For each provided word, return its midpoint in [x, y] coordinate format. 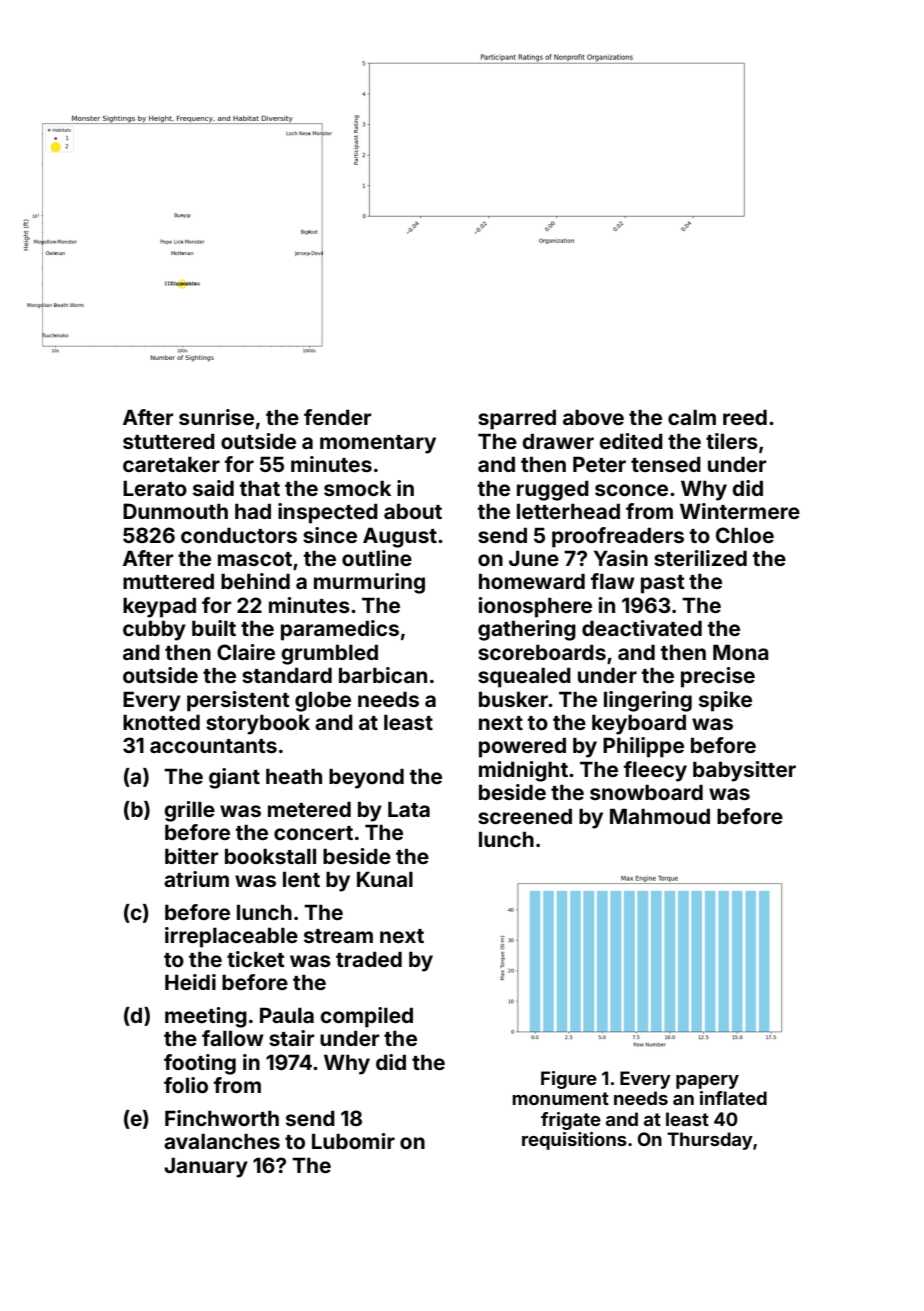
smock [357, 488]
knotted [161, 722]
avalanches [222, 1141]
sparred [517, 419]
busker [513, 699]
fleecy [655, 771]
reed [745, 417]
